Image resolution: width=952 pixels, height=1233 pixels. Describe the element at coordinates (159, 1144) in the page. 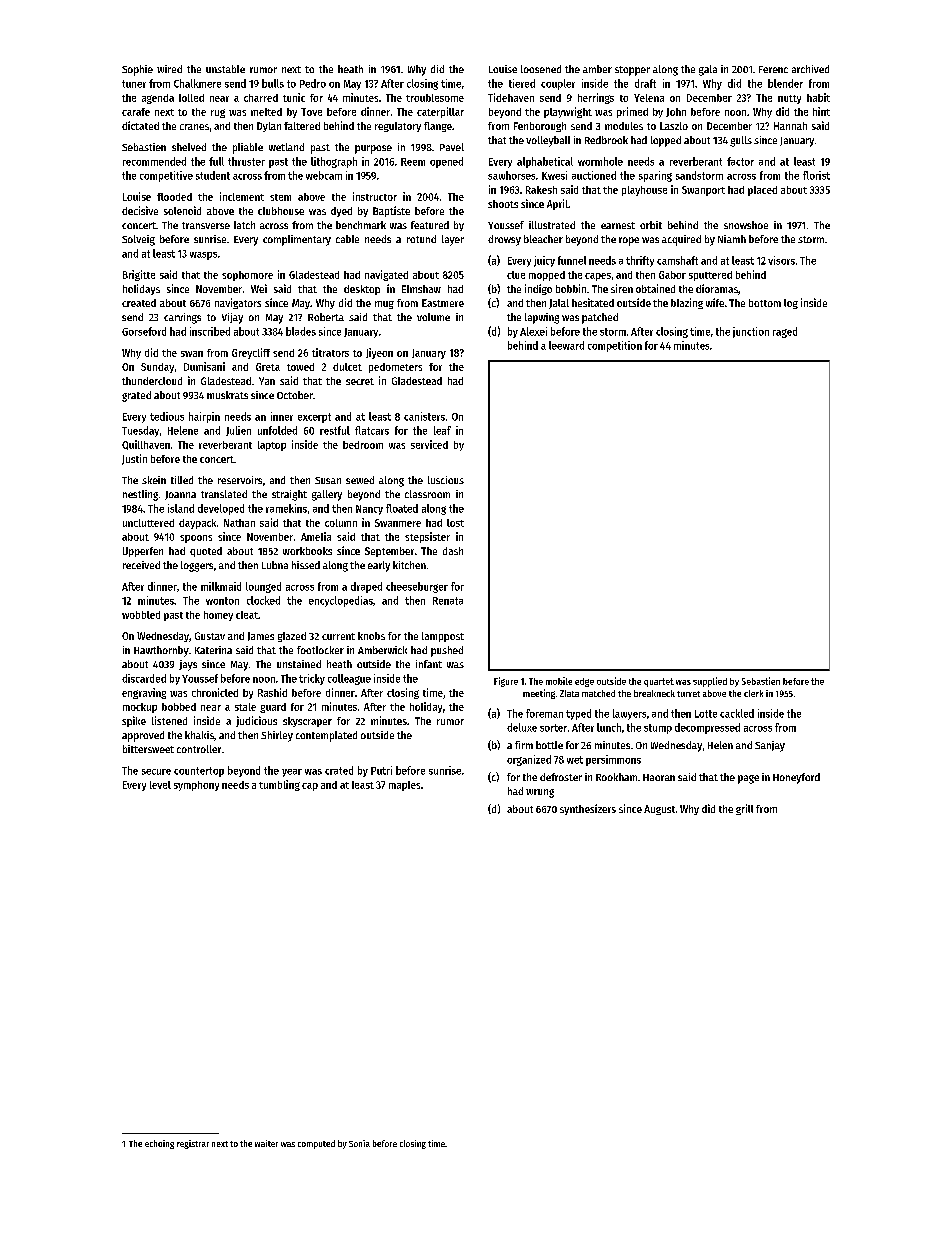

I see `echoing` at that location.
